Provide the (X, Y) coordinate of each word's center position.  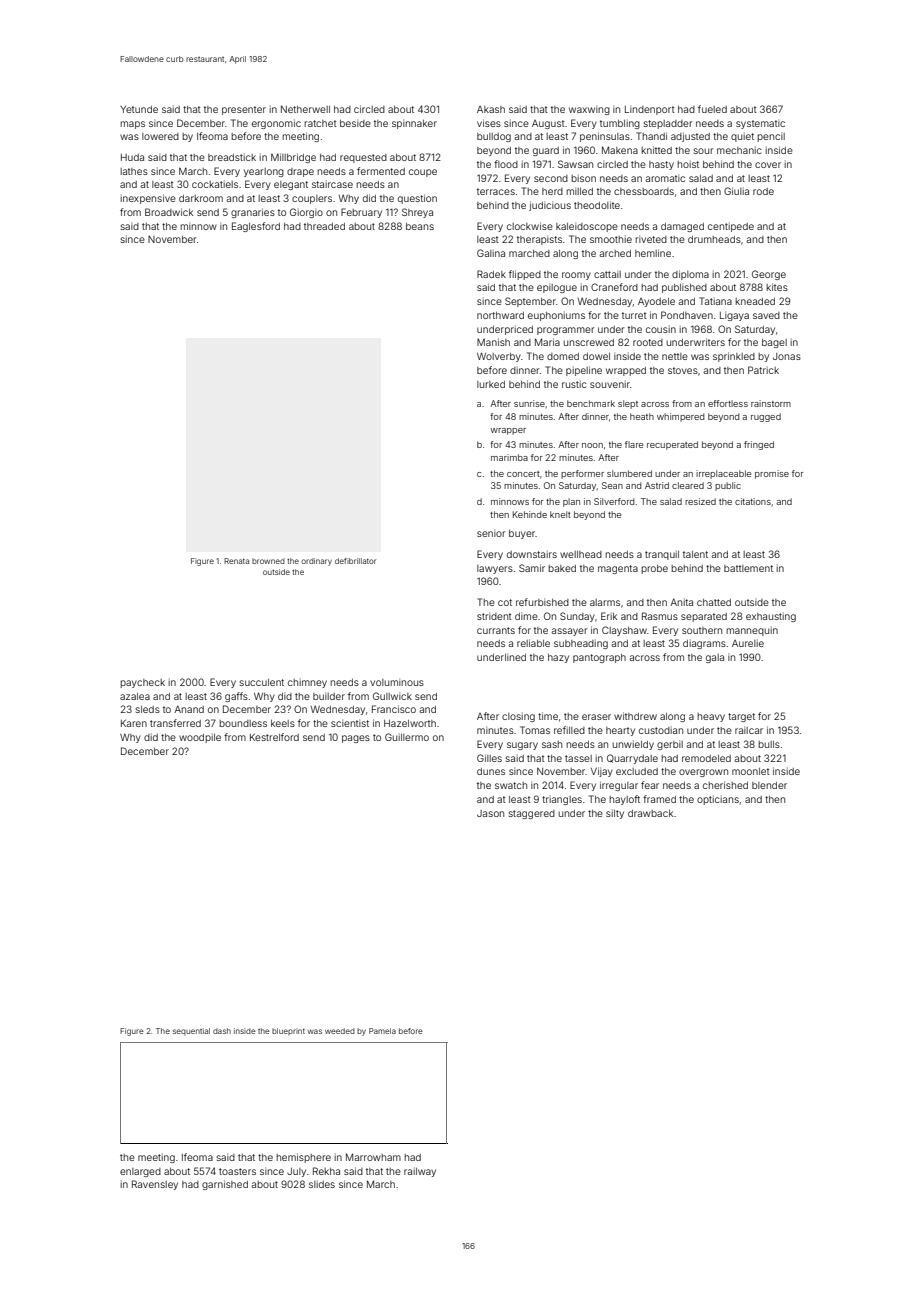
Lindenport (650, 110)
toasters (237, 1171)
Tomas (535, 730)
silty (615, 814)
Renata (236, 561)
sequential (191, 1031)
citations (753, 501)
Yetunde (139, 109)
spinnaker (414, 124)
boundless (243, 723)
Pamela (382, 1031)
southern (702, 630)
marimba (509, 457)
